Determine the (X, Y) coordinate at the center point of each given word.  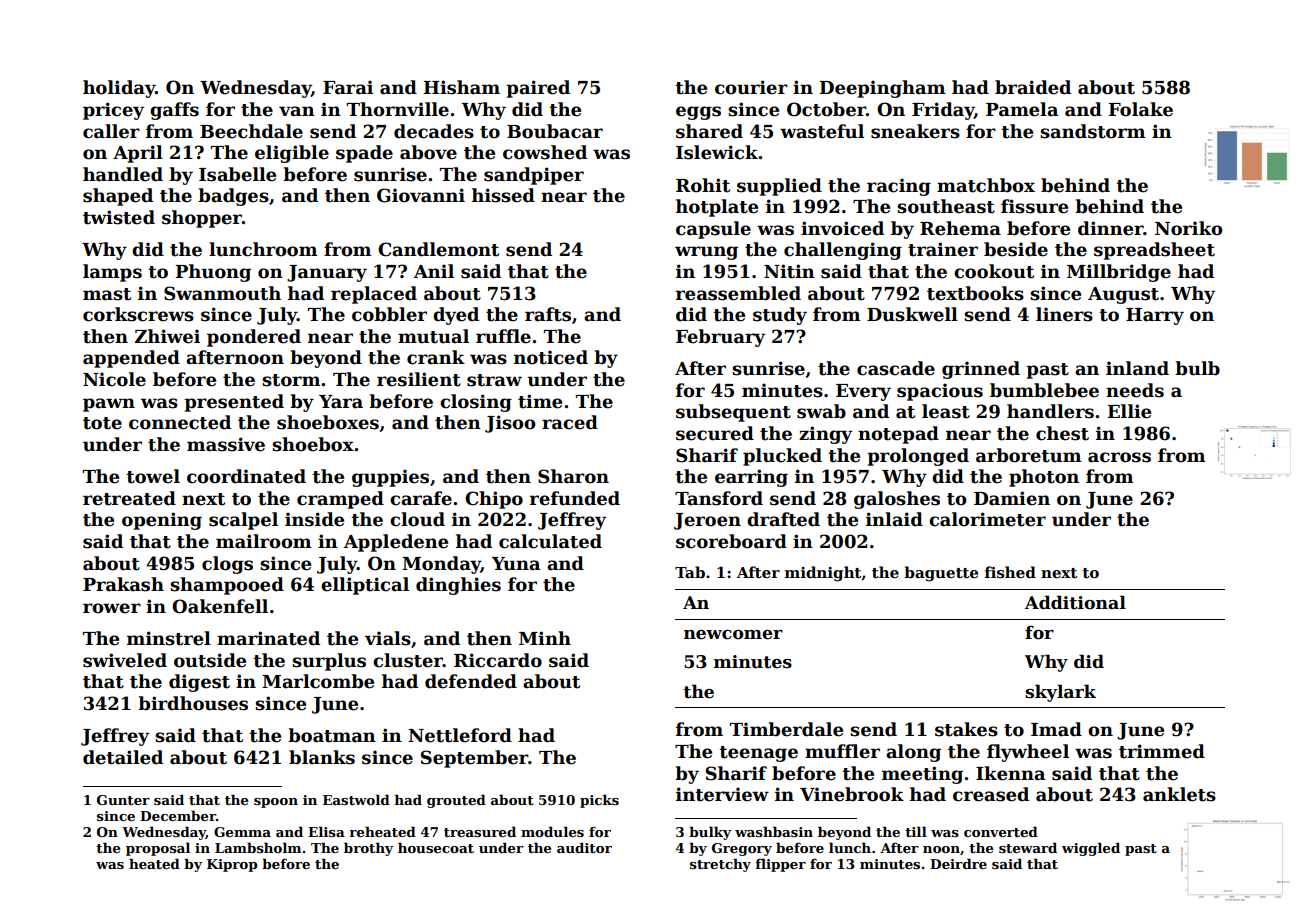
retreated (129, 498)
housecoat (436, 847)
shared (709, 131)
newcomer (733, 635)
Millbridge (1119, 273)
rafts (548, 314)
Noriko (1189, 228)
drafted (783, 519)
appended (131, 359)
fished (1010, 572)
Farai (348, 87)
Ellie (1129, 411)
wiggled (1091, 849)
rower (112, 608)
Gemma (242, 832)
